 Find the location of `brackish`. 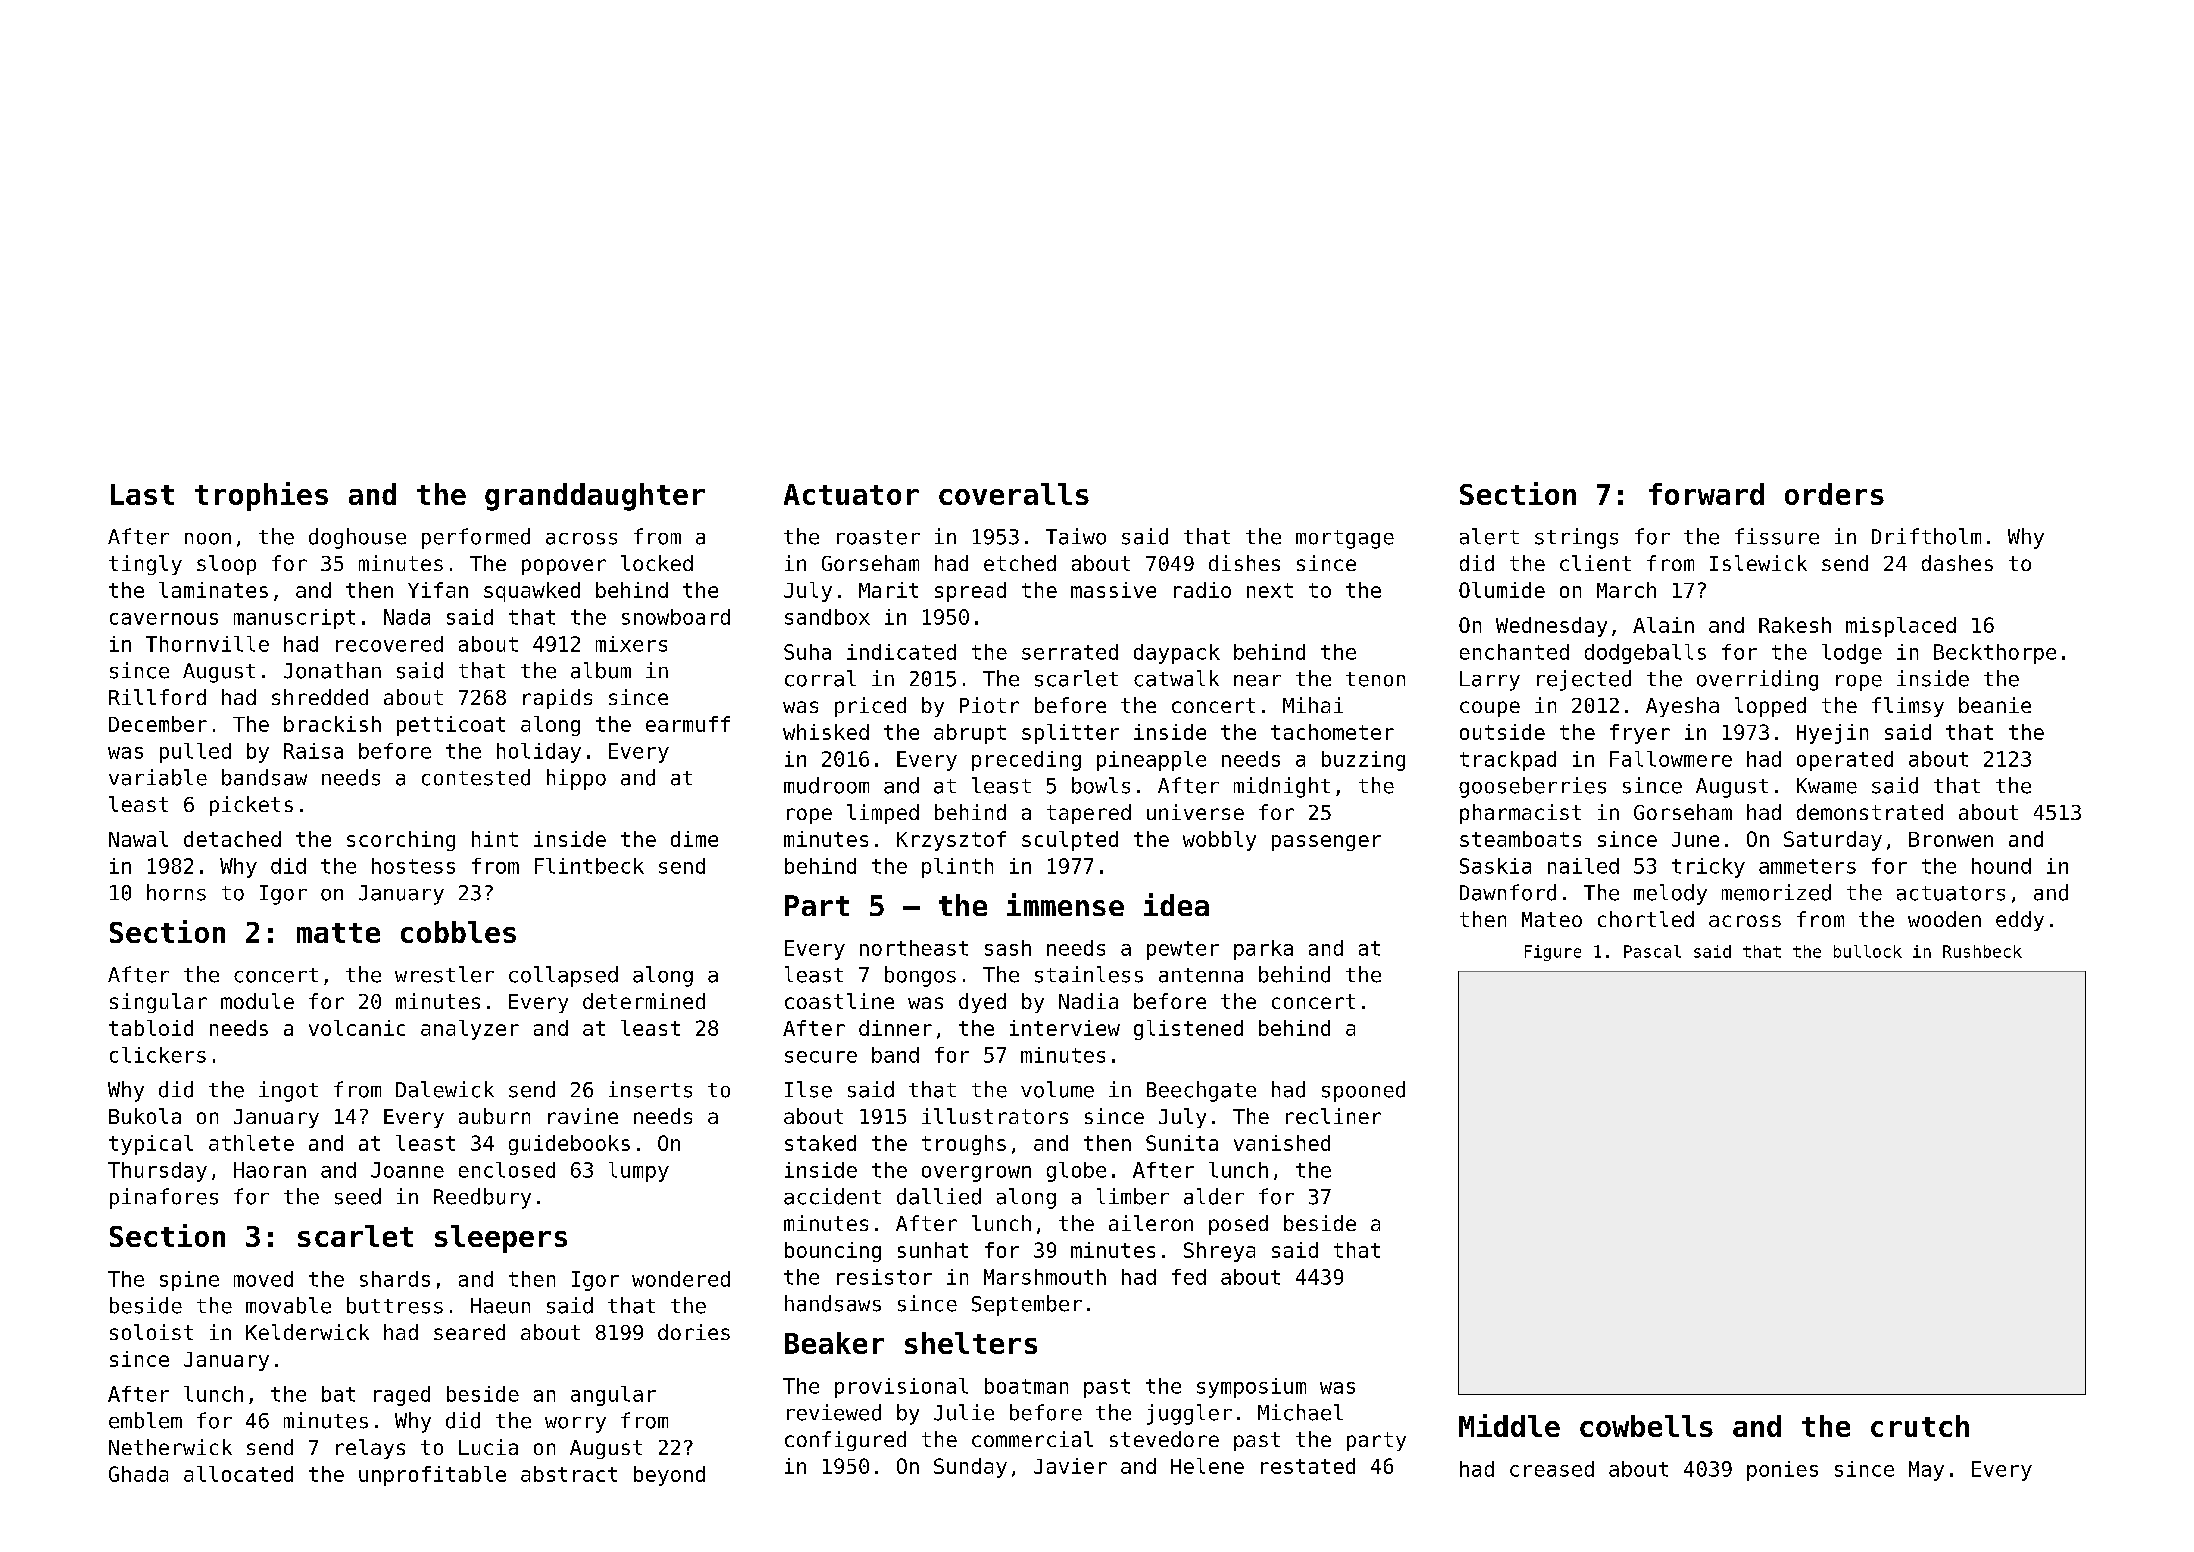

brackish is located at coordinates (332, 724).
